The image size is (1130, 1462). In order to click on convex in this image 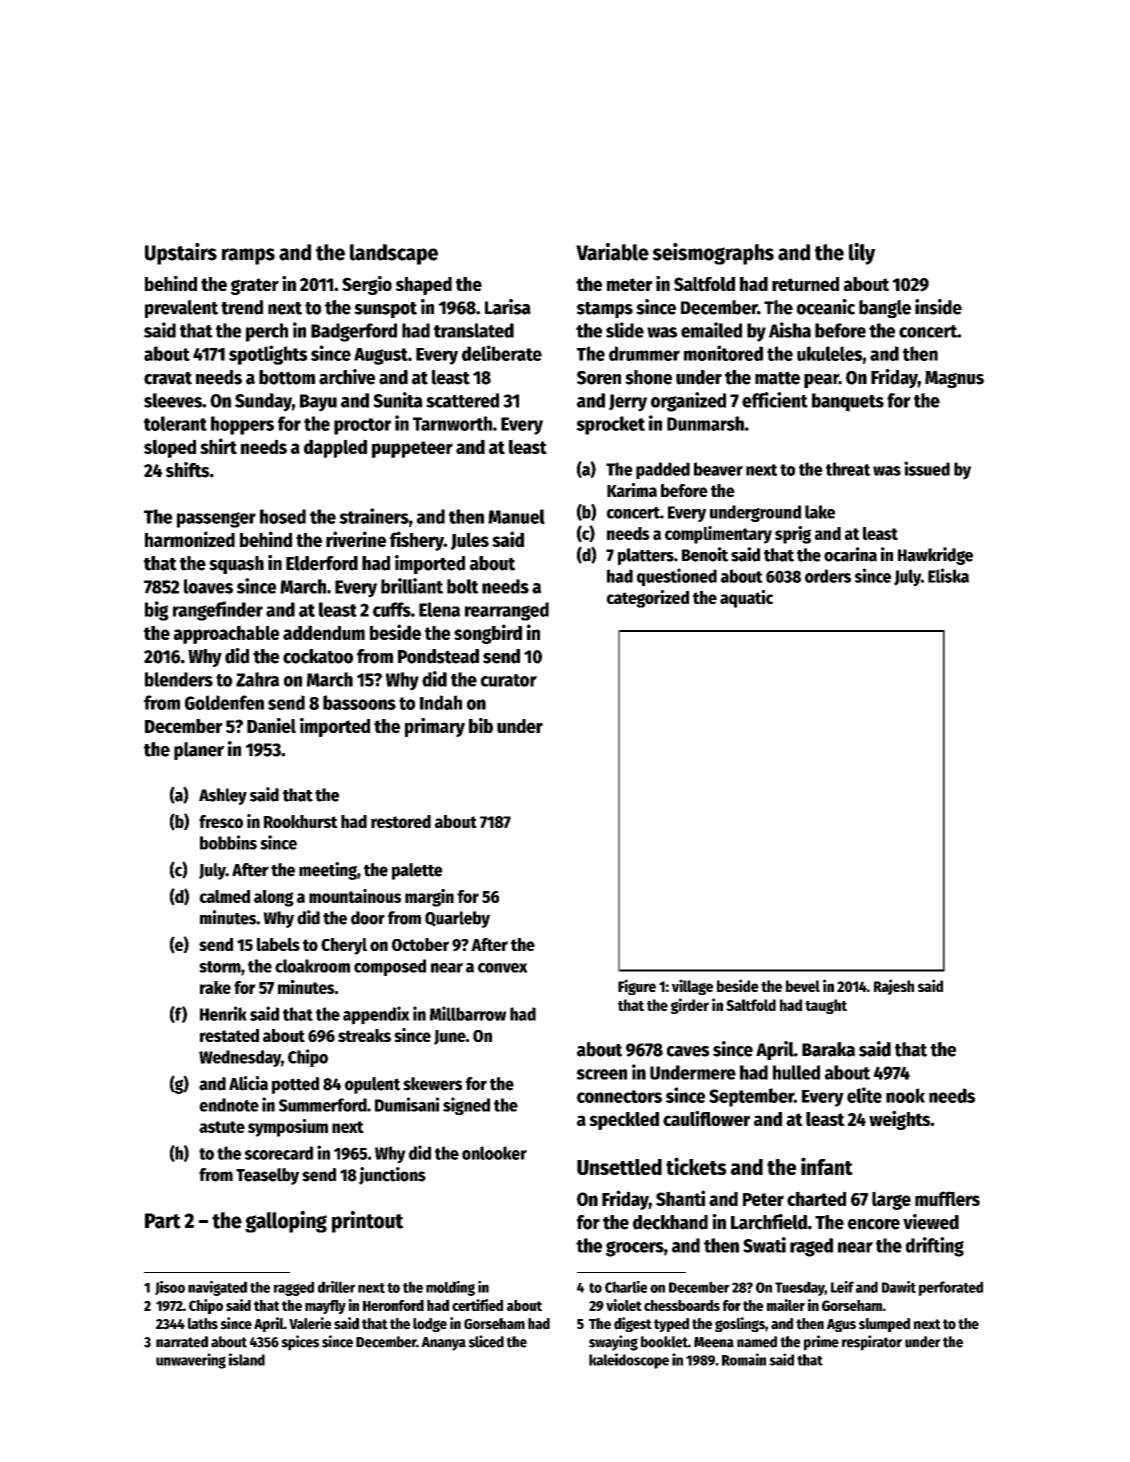, I will do `click(503, 968)`.
